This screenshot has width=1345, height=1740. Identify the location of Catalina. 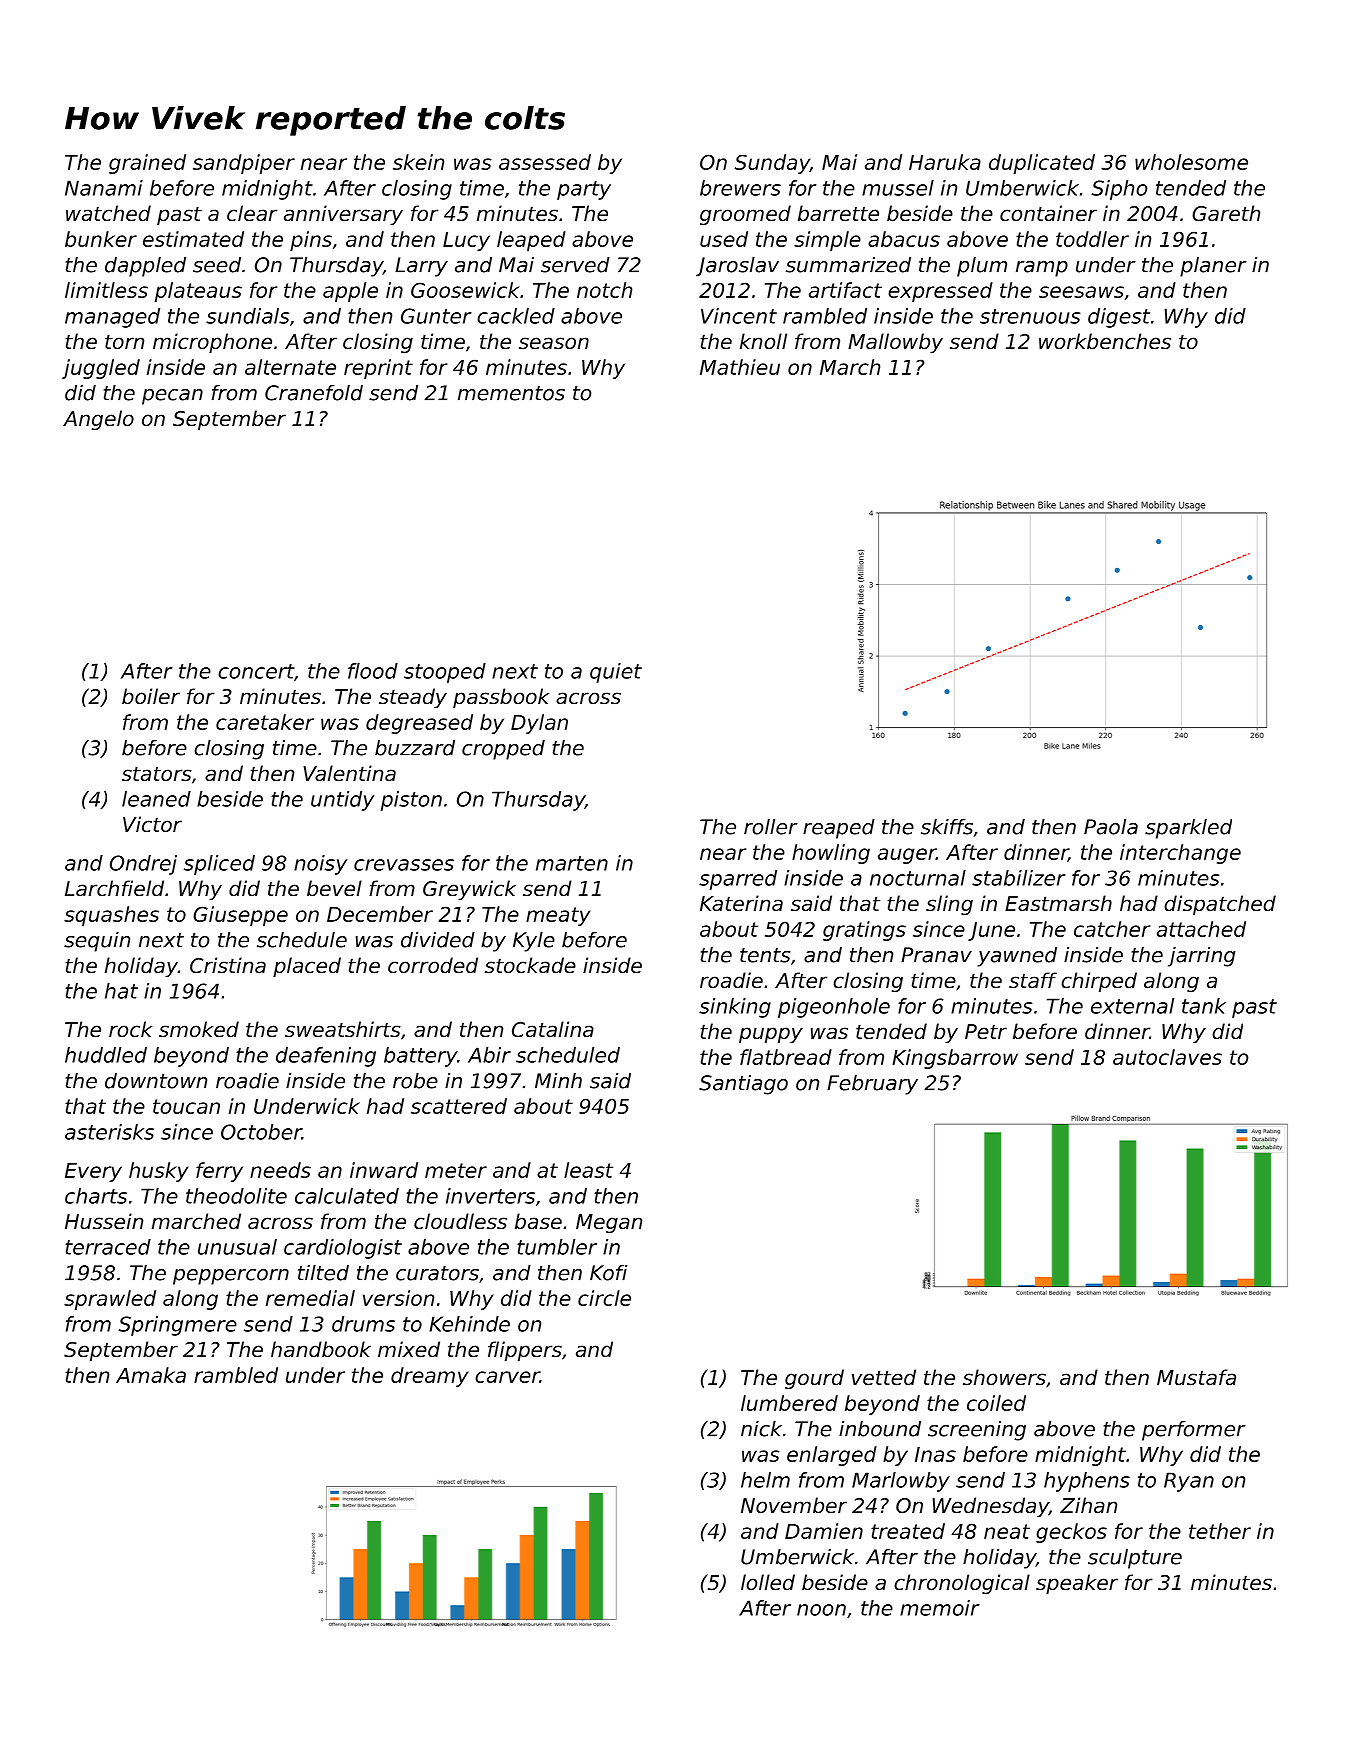
(553, 1029).
